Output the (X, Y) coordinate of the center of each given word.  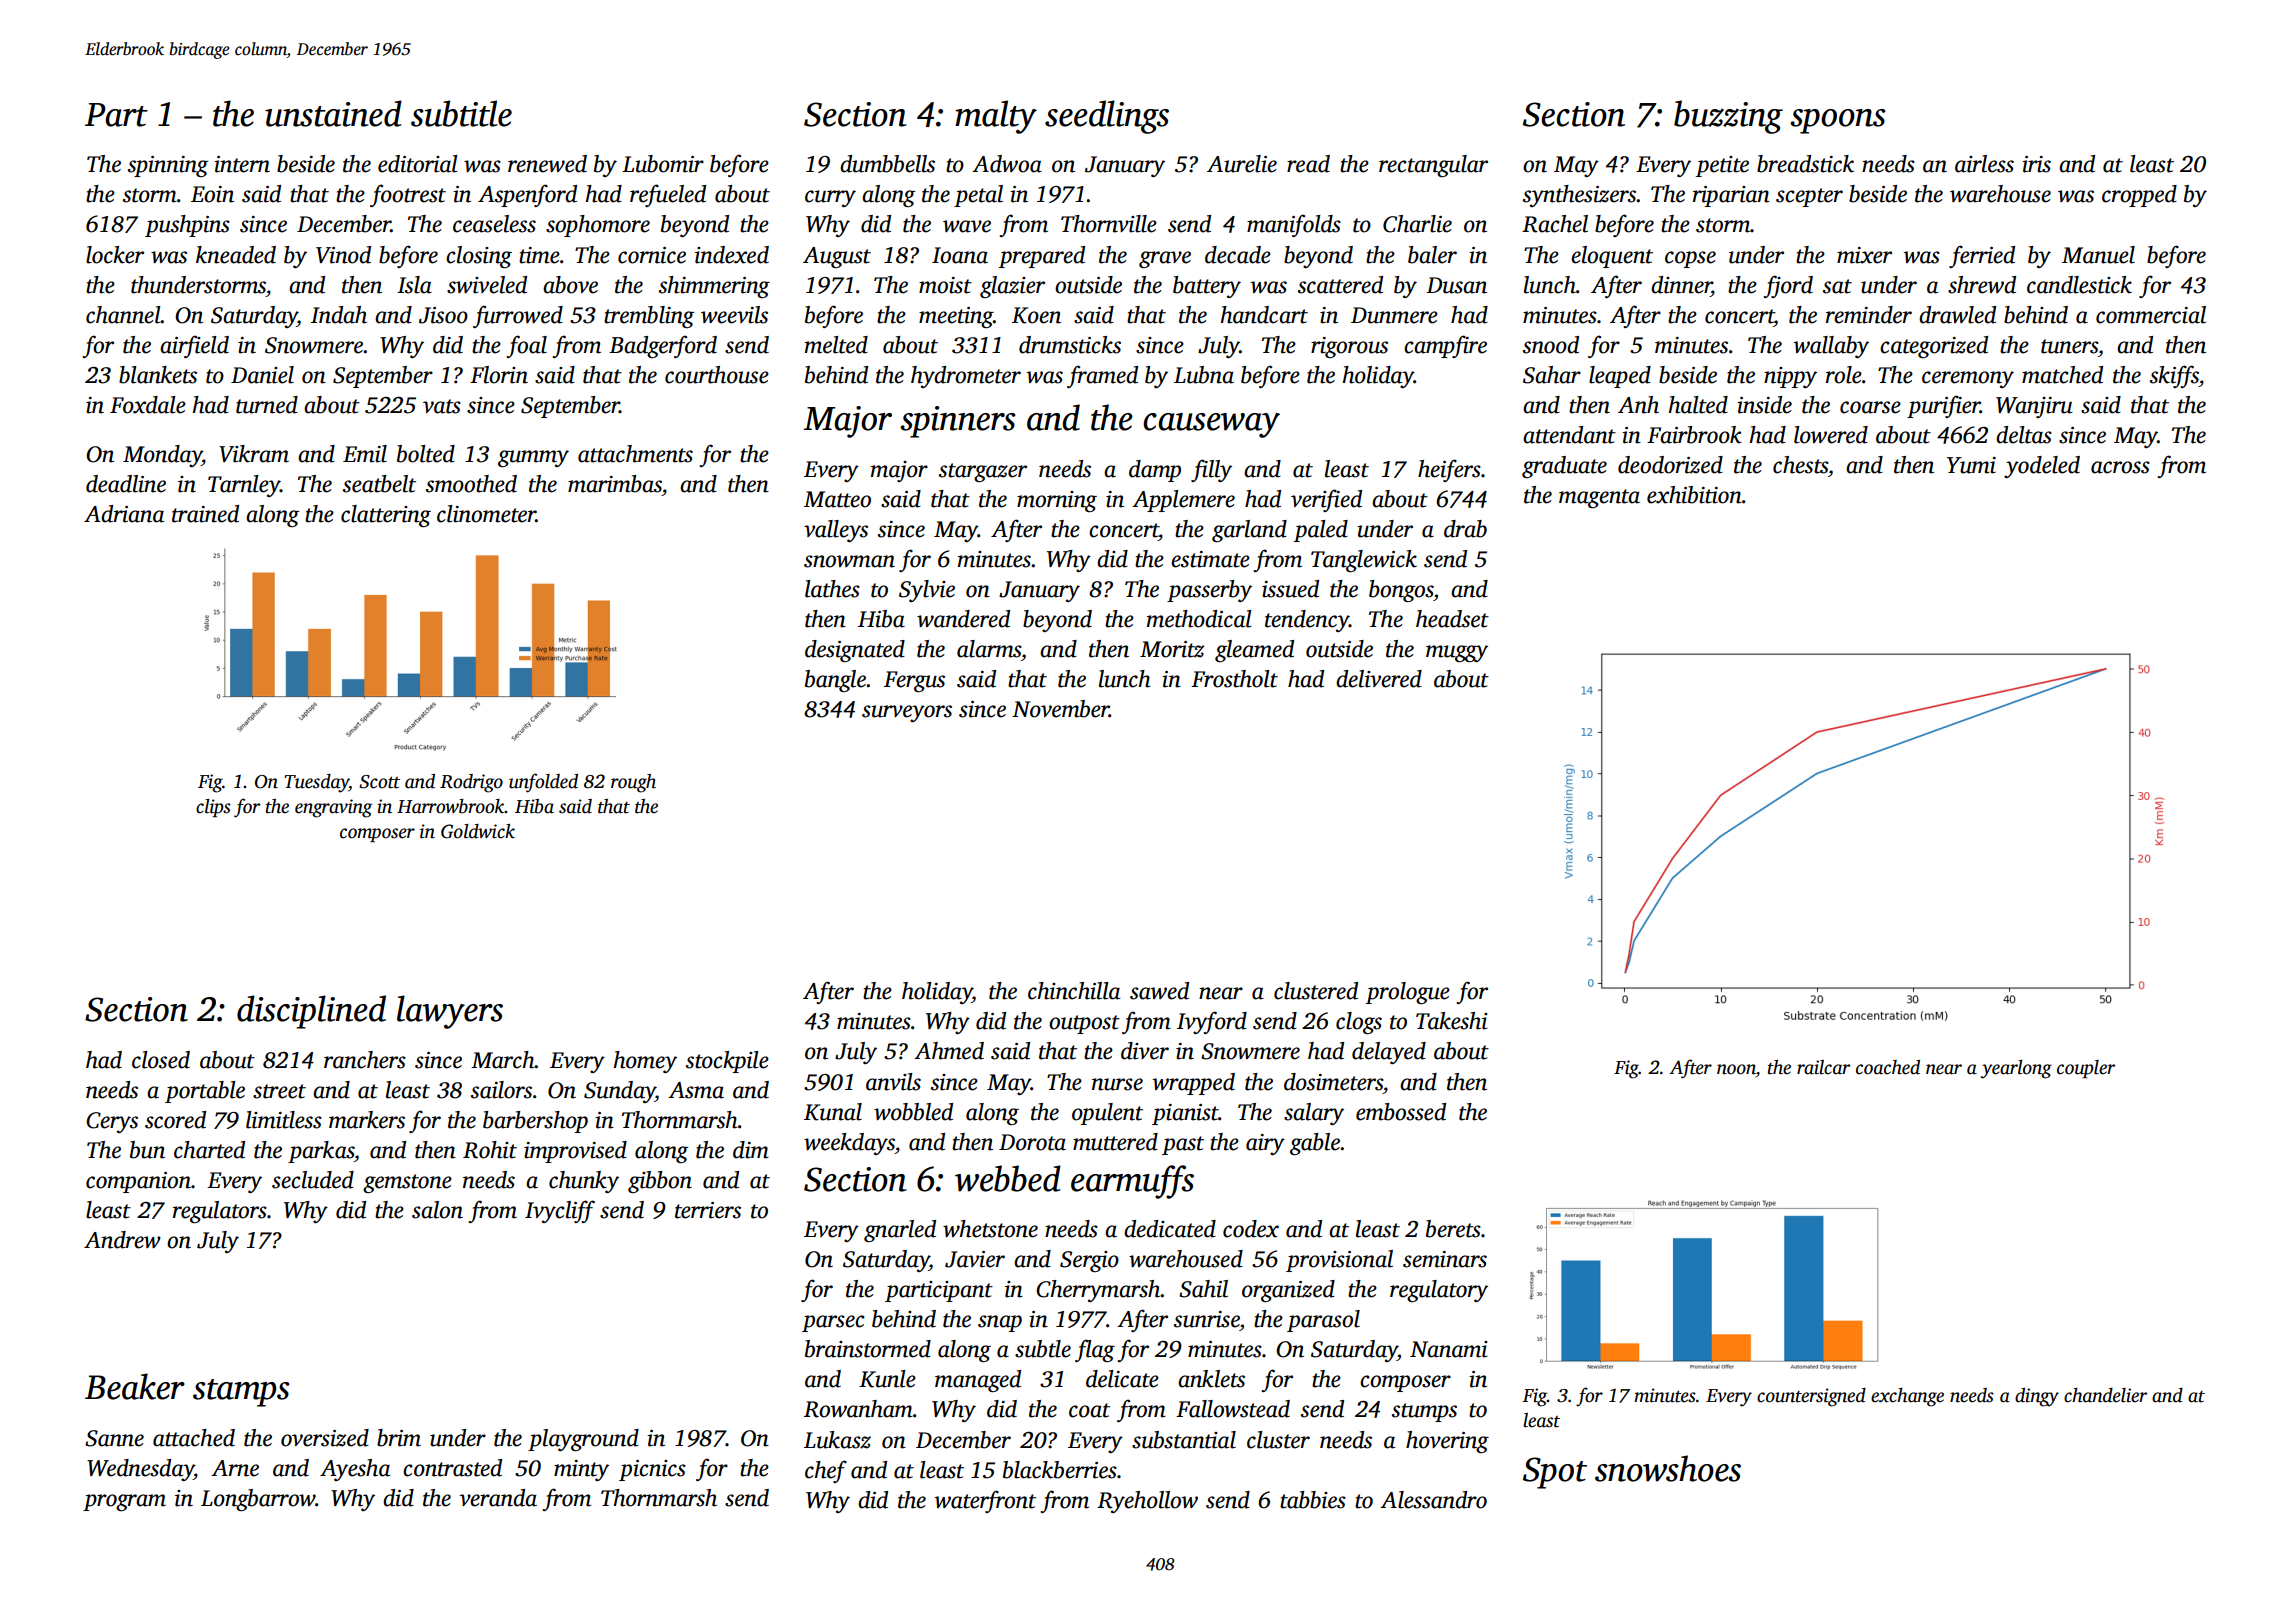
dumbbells (887, 164)
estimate (1210, 559)
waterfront (985, 1501)
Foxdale (148, 405)
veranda (498, 1498)
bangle (835, 681)
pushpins (187, 226)
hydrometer (966, 377)
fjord (1788, 286)
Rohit (490, 1150)
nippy (1790, 377)
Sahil (1203, 1289)
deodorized (1670, 465)
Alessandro (1433, 1500)
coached (1888, 1067)
